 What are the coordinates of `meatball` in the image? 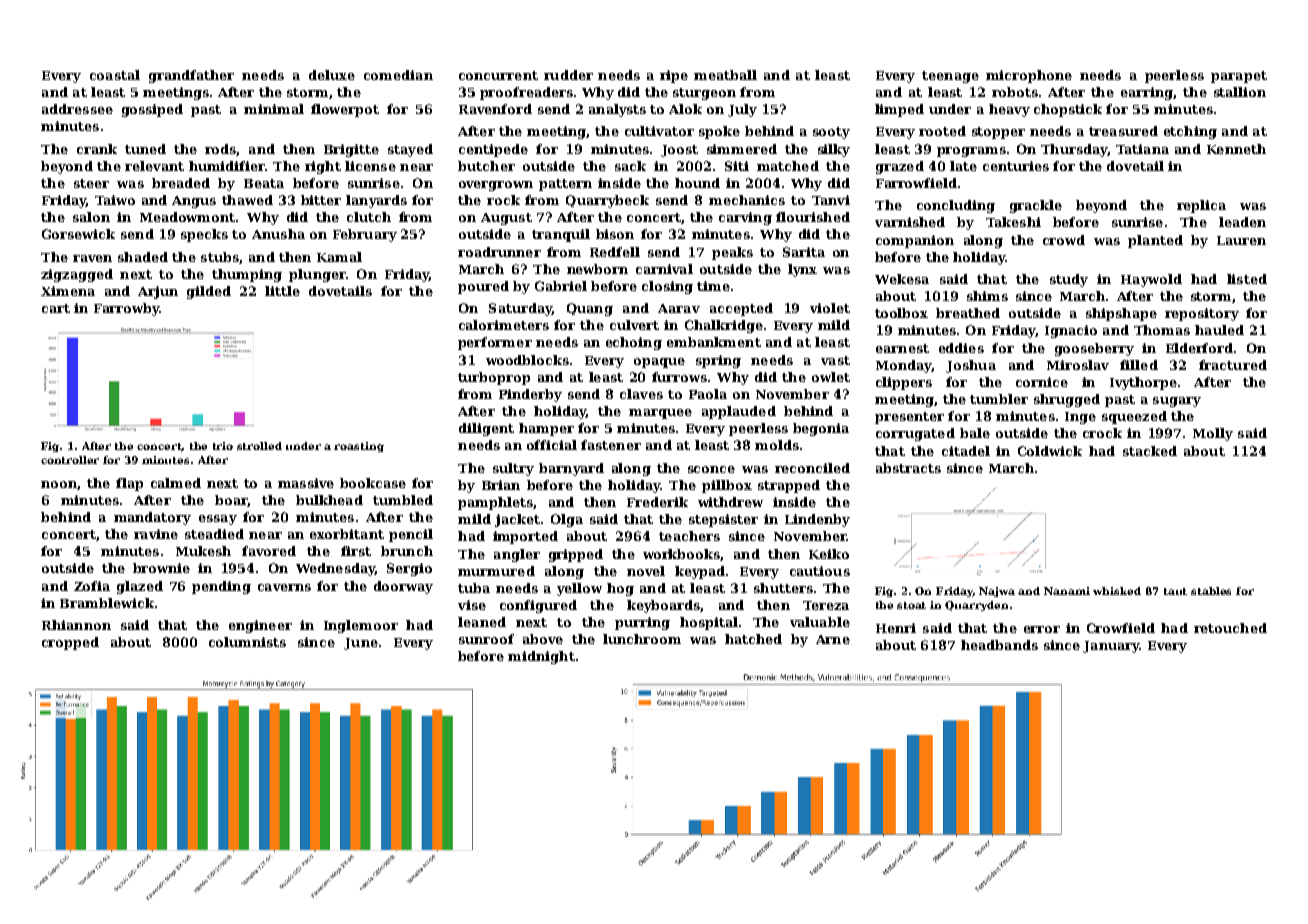 It's located at (725, 75).
